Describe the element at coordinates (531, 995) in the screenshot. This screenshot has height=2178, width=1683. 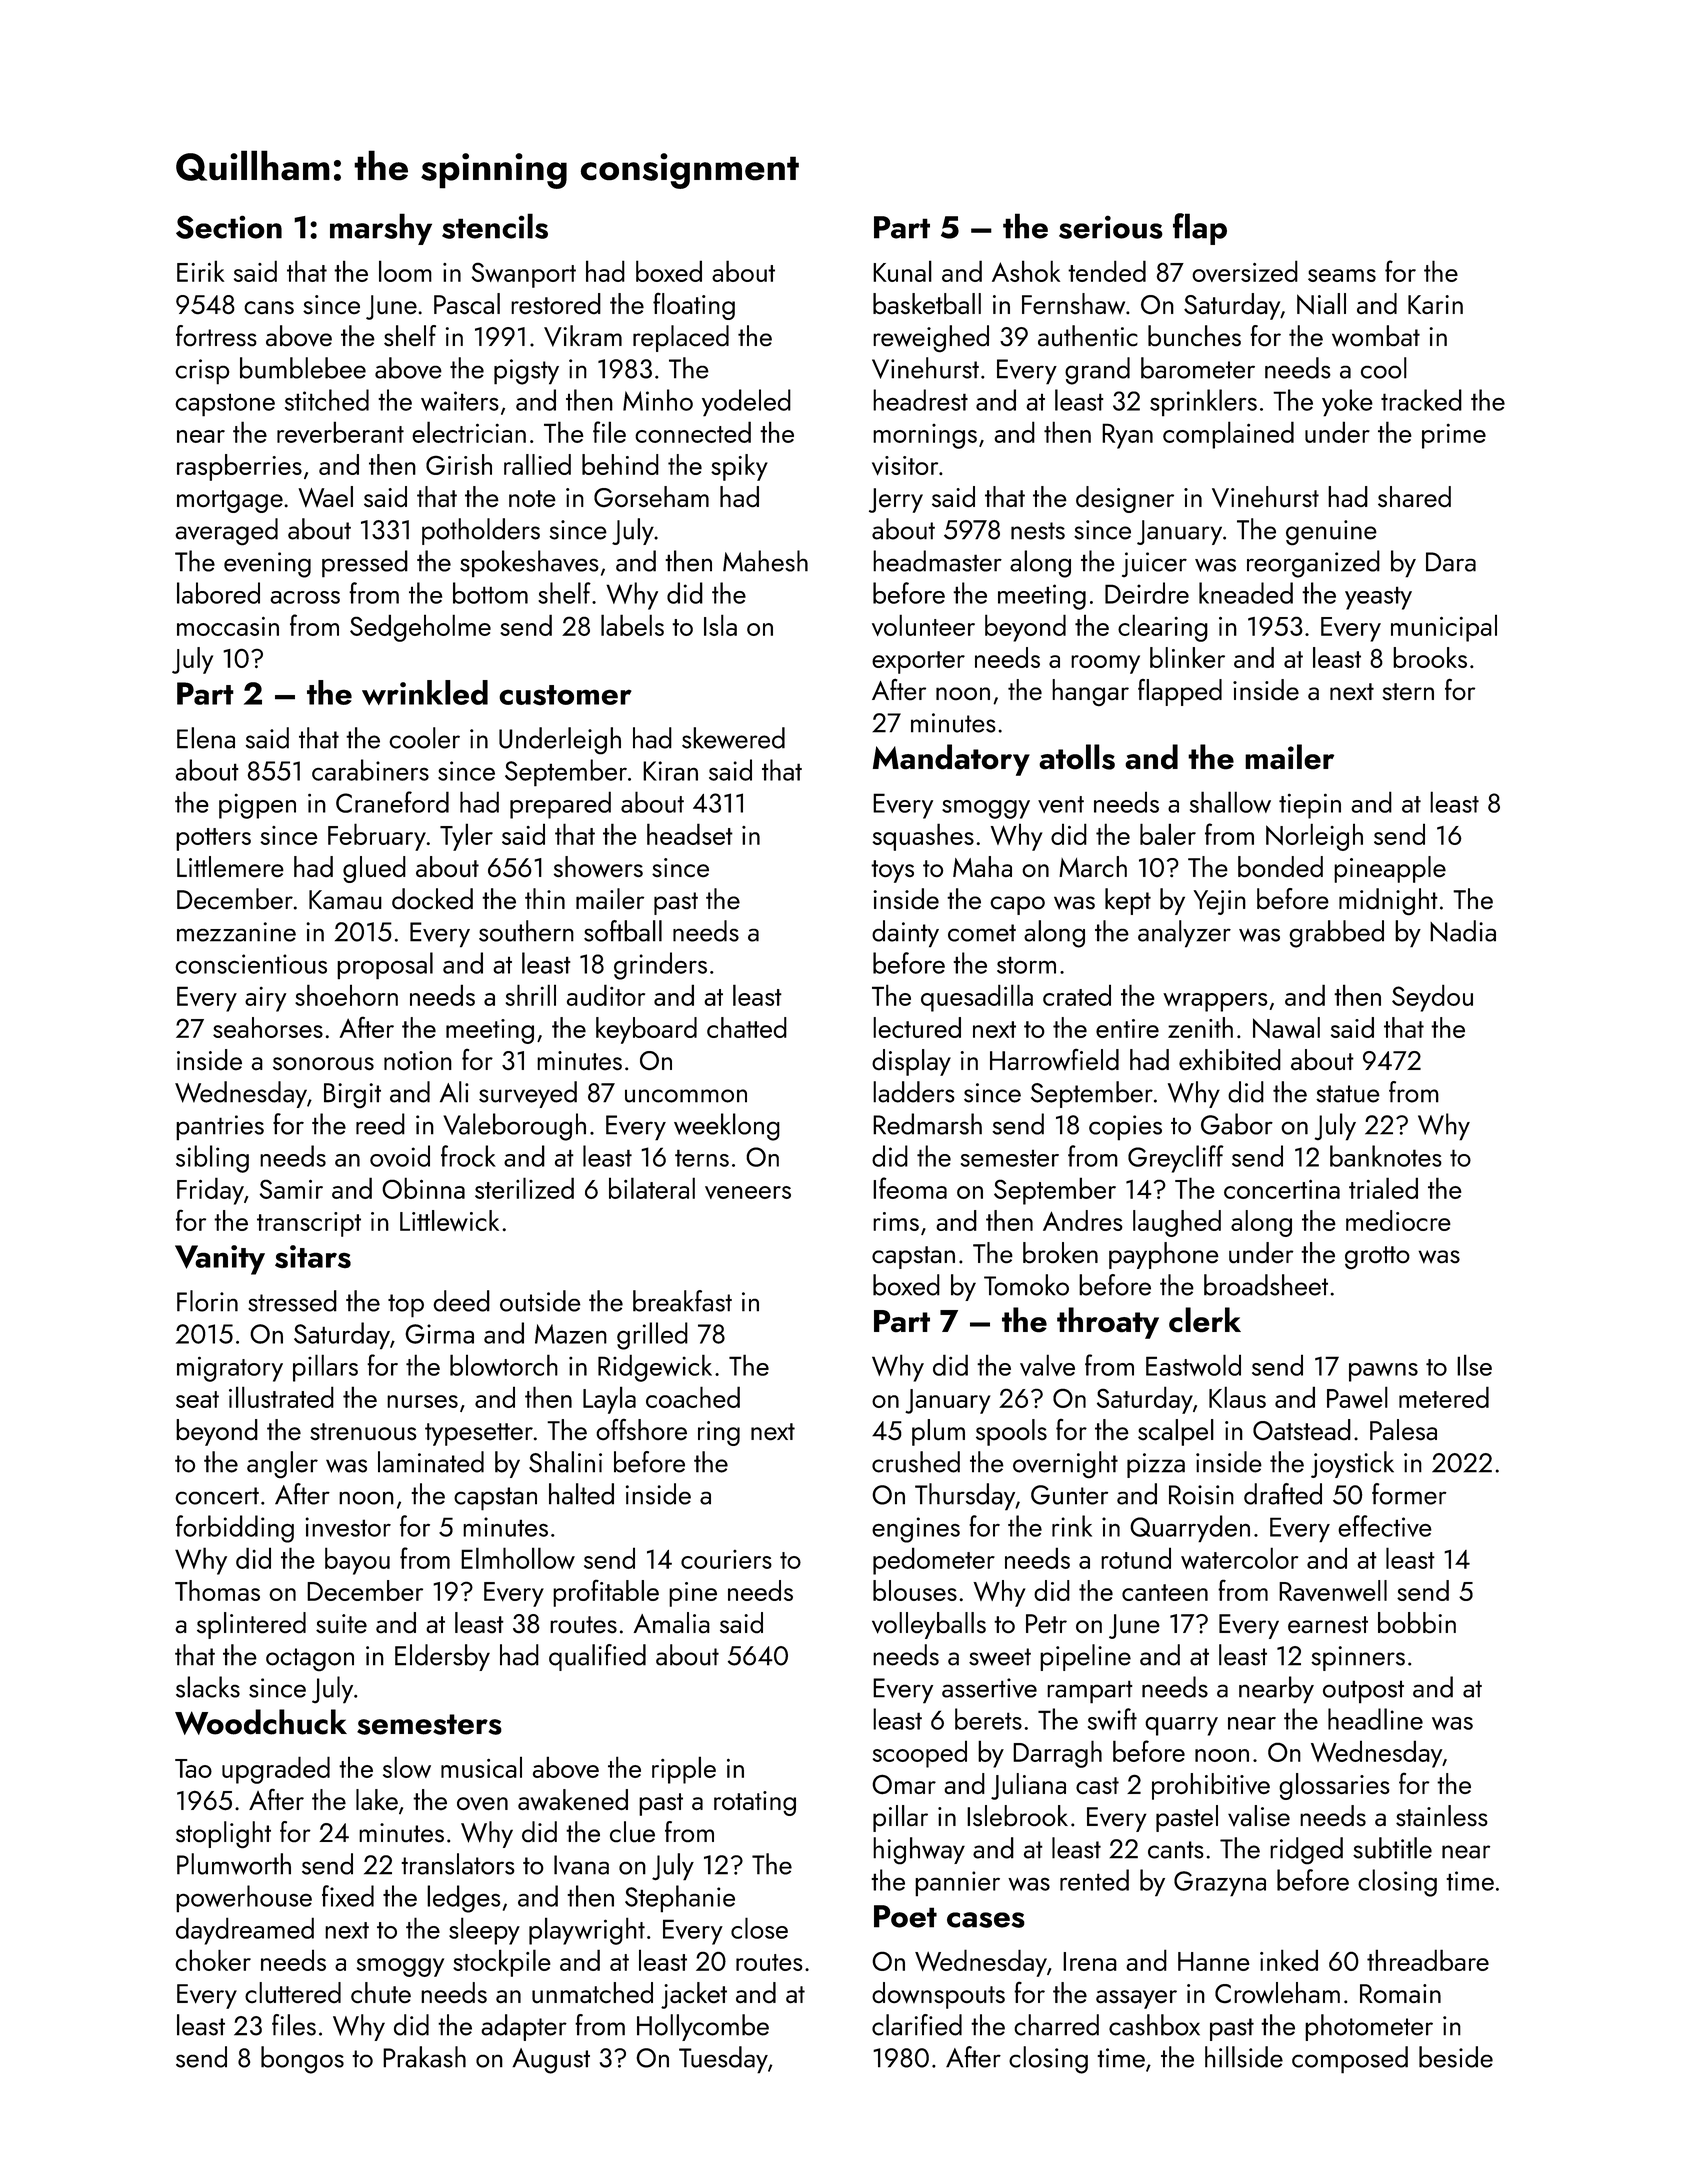
I see `shrill` at that location.
